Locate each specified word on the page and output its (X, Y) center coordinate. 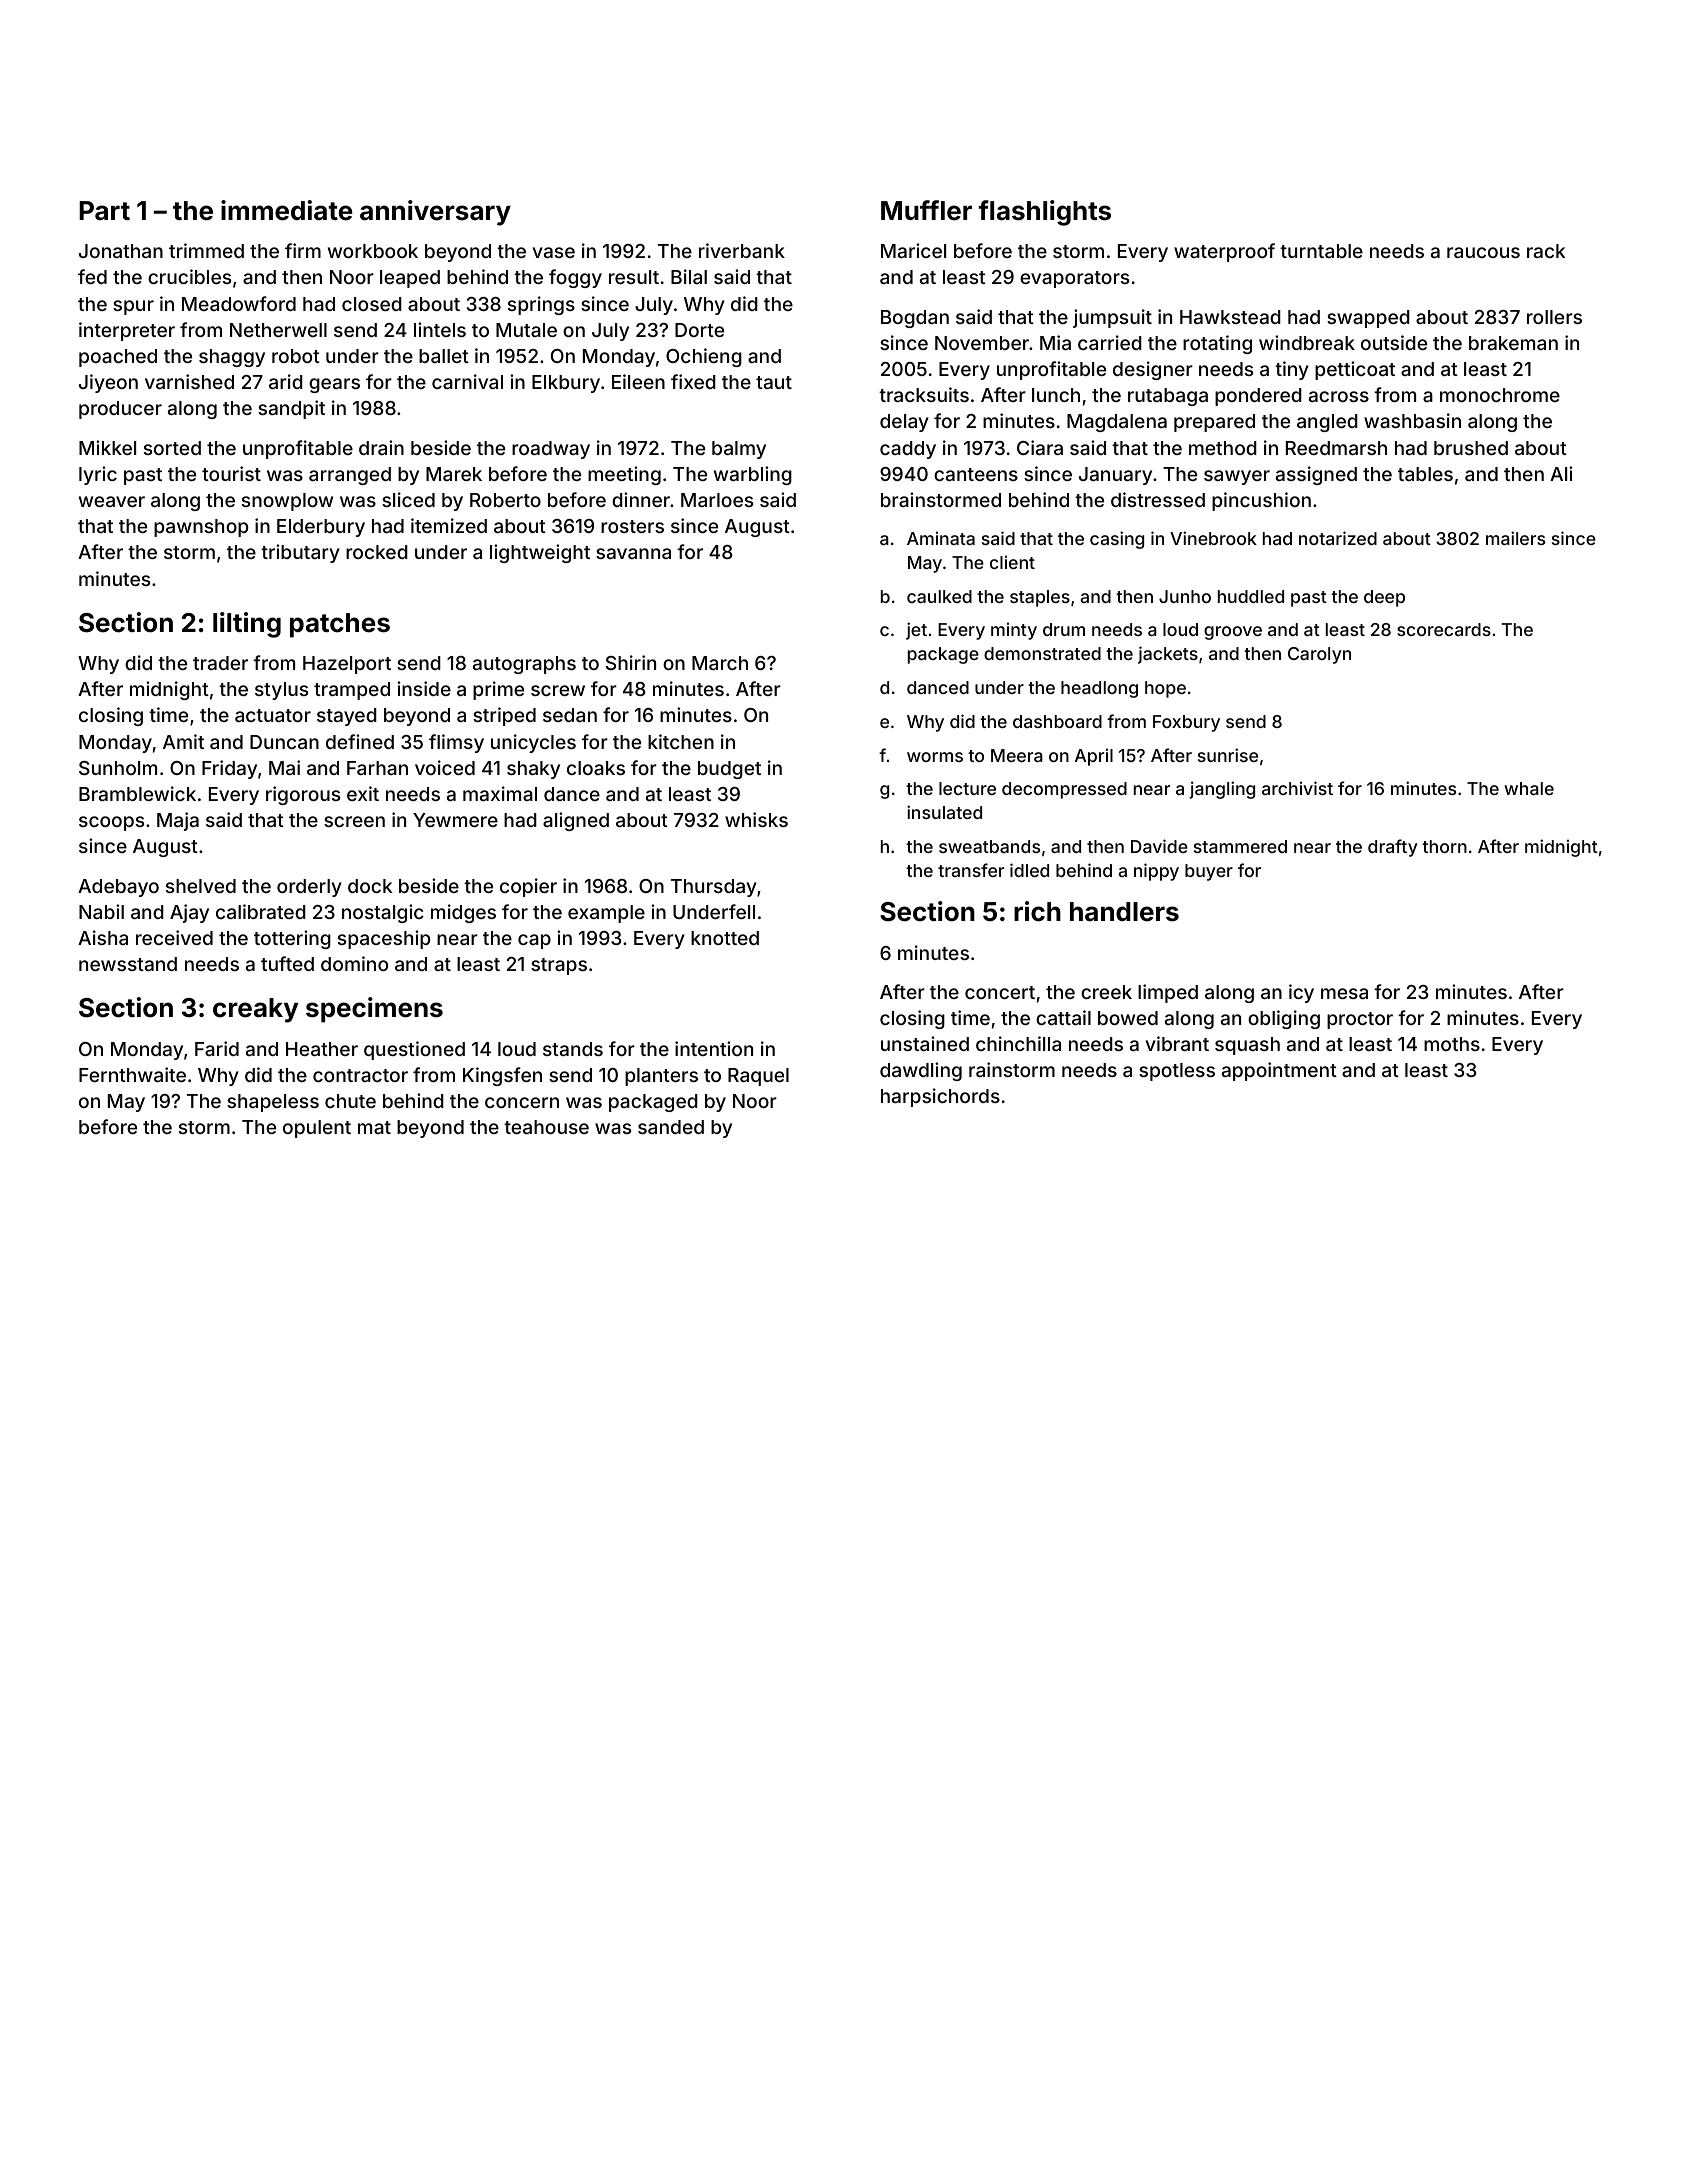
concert (1000, 992)
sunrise (1228, 755)
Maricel (913, 250)
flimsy (456, 743)
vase (553, 252)
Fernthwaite (132, 1074)
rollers (1554, 317)
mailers (1515, 538)
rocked (377, 552)
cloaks (596, 768)
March (720, 663)
